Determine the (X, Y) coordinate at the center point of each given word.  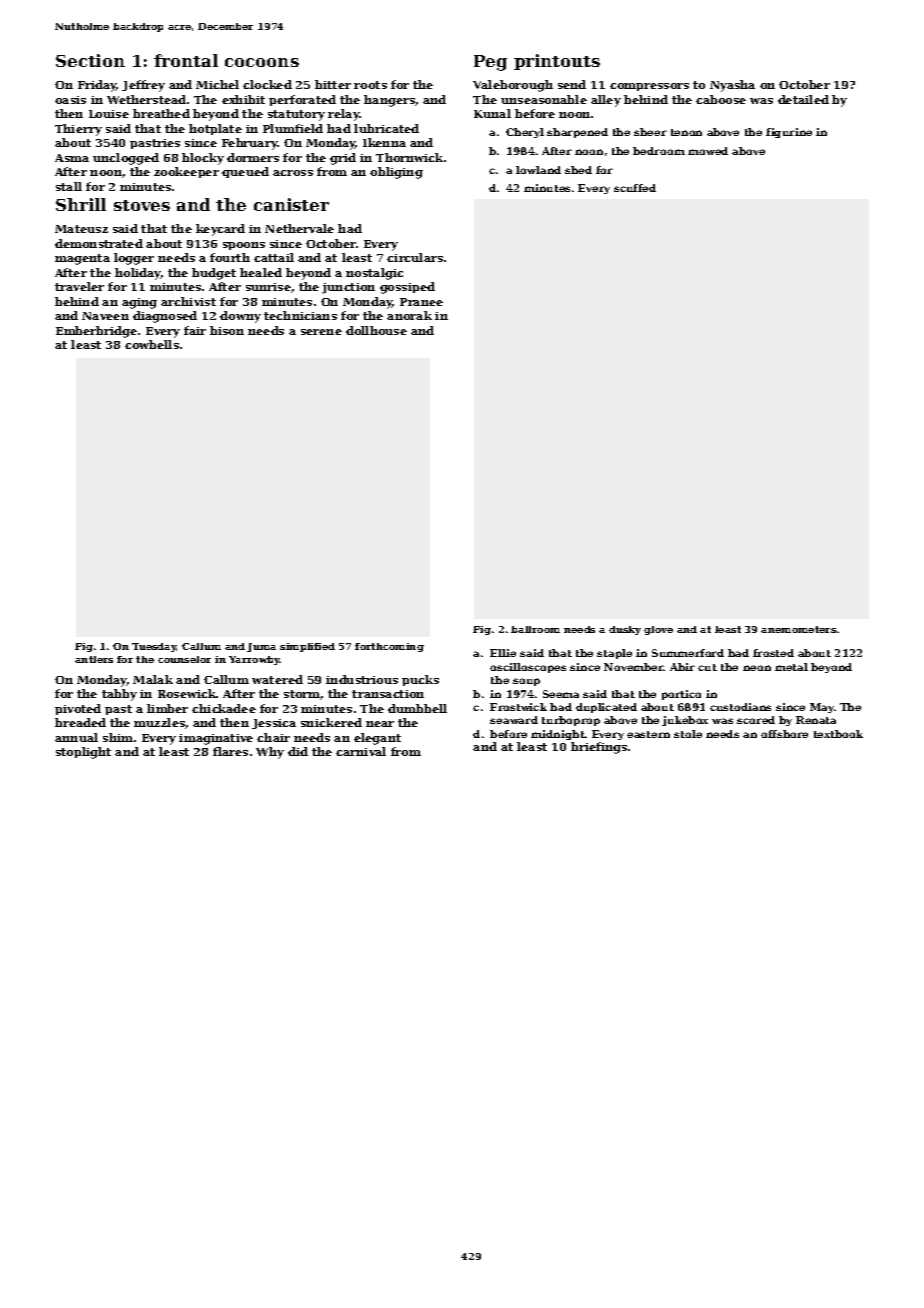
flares (230, 751)
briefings (599, 748)
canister (291, 204)
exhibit (243, 99)
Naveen (105, 316)
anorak (409, 315)
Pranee (421, 302)
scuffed (635, 188)
